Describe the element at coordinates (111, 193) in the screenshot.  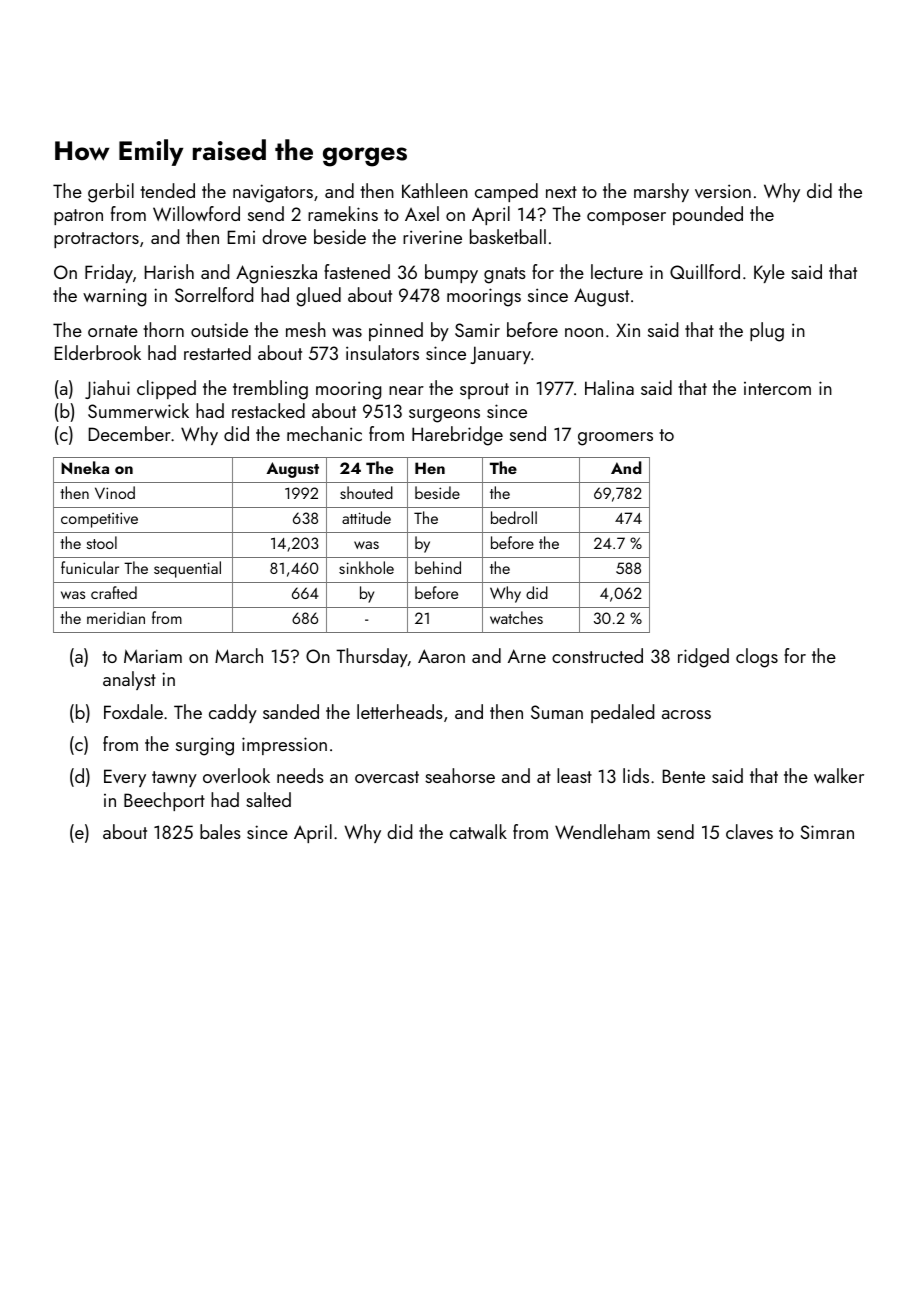
I see `gerbil` at that location.
